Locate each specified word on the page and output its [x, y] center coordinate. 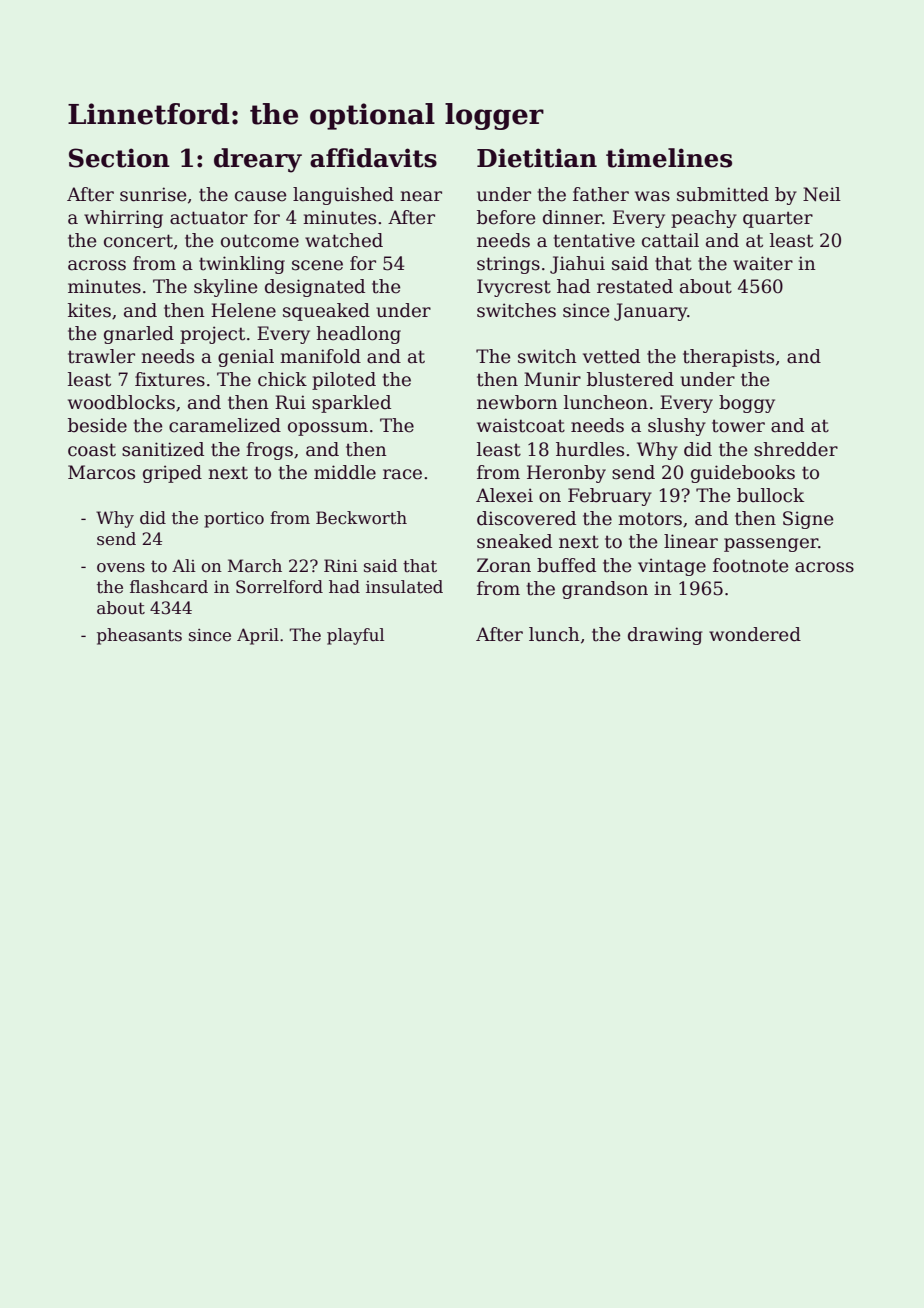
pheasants [139, 636]
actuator [209, 218]
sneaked [514, 541]
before [506, 217]
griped [172, 474]
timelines [669, 158]
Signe [808, 520]
